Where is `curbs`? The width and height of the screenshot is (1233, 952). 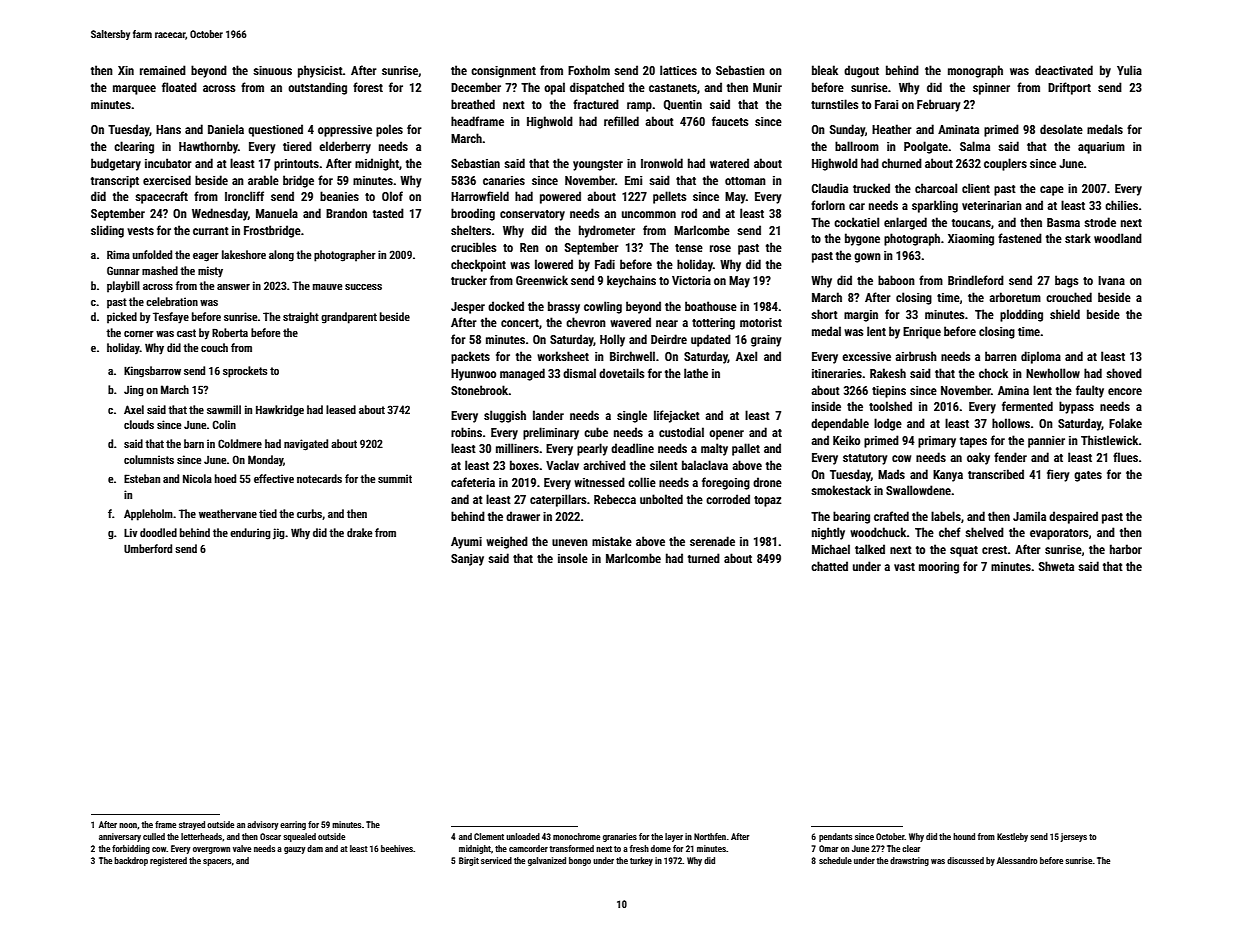
curbs is located at coordinates (309, 513).
